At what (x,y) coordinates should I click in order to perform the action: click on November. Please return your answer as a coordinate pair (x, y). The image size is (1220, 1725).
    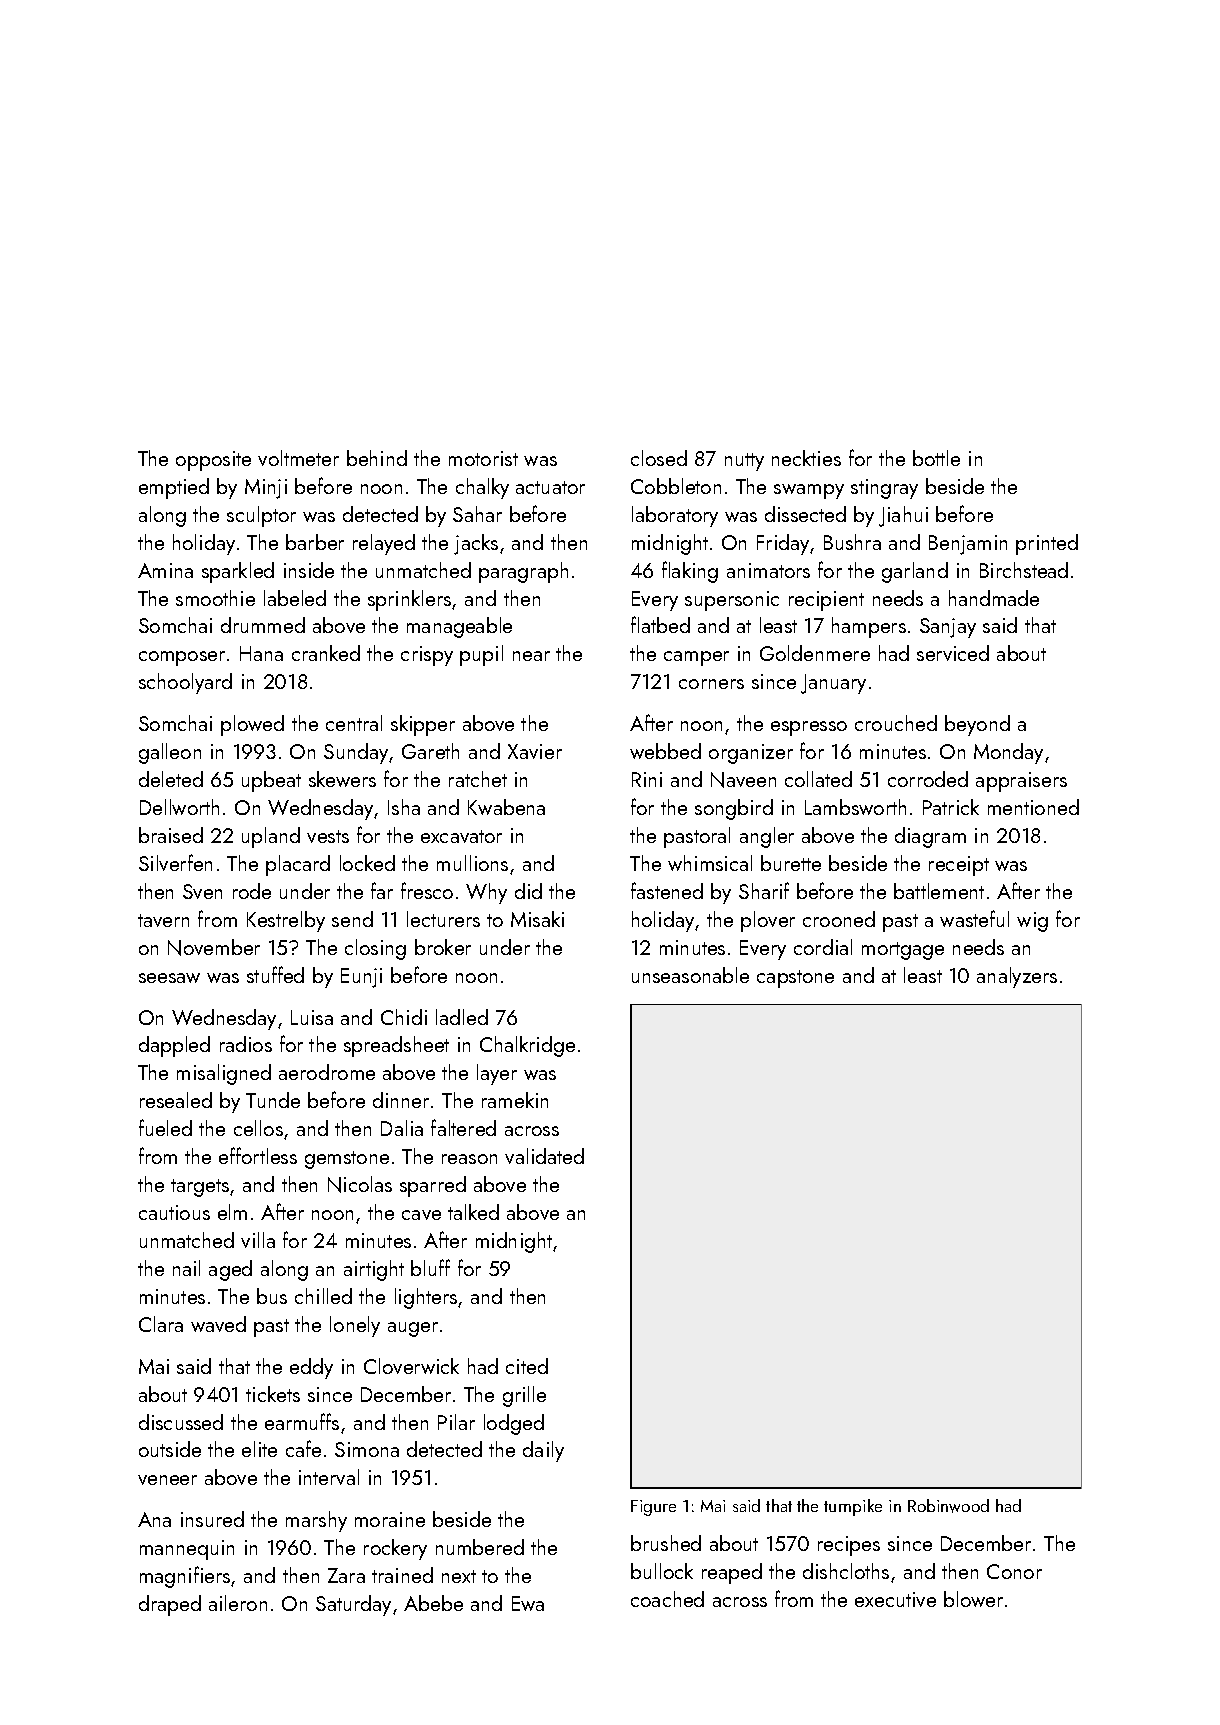
    Looking at the image, I should click on (214, 947).
